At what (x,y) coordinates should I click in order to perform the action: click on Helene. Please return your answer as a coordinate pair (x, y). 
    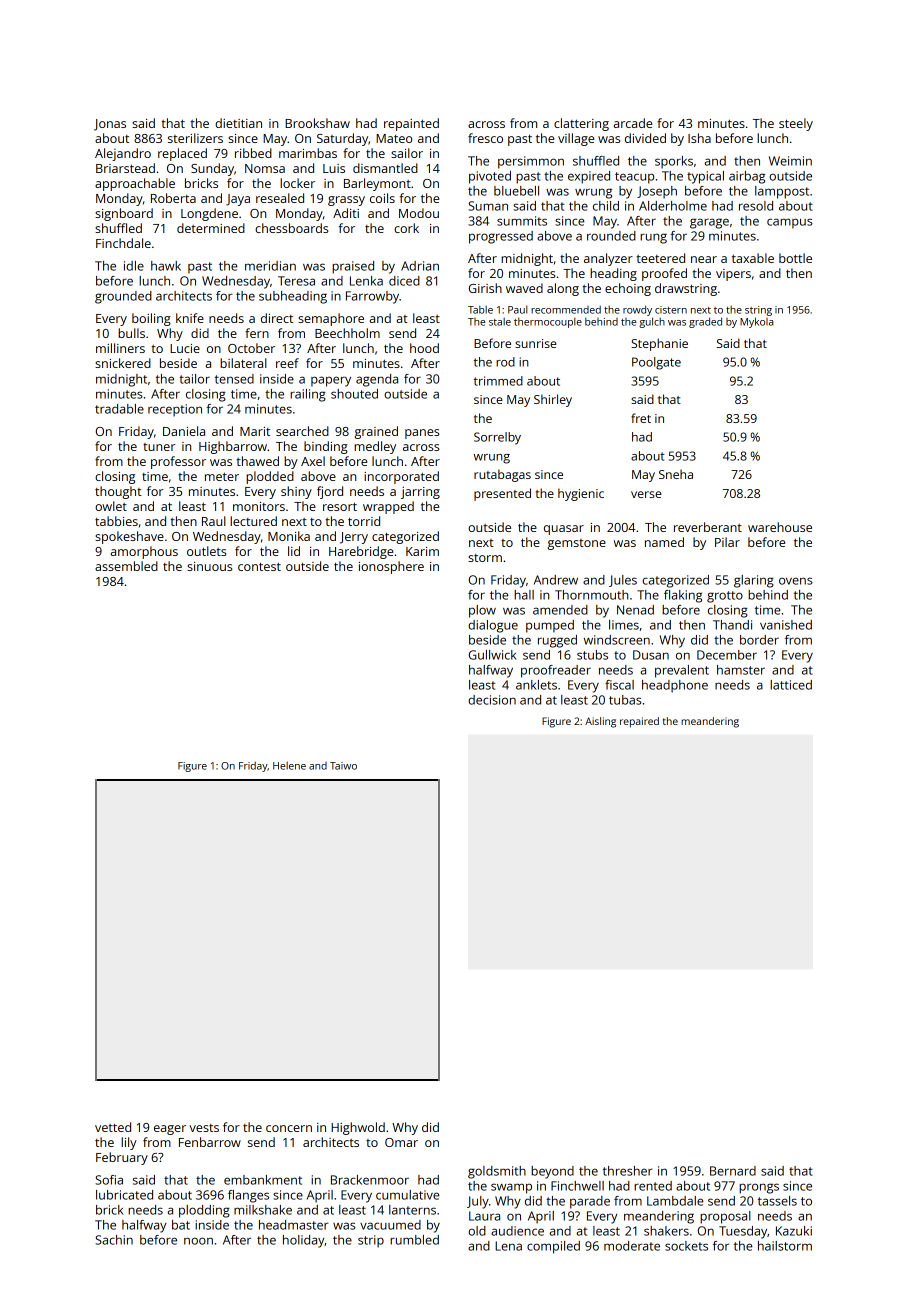
    Looking at the image, I should click on (289, 766).
